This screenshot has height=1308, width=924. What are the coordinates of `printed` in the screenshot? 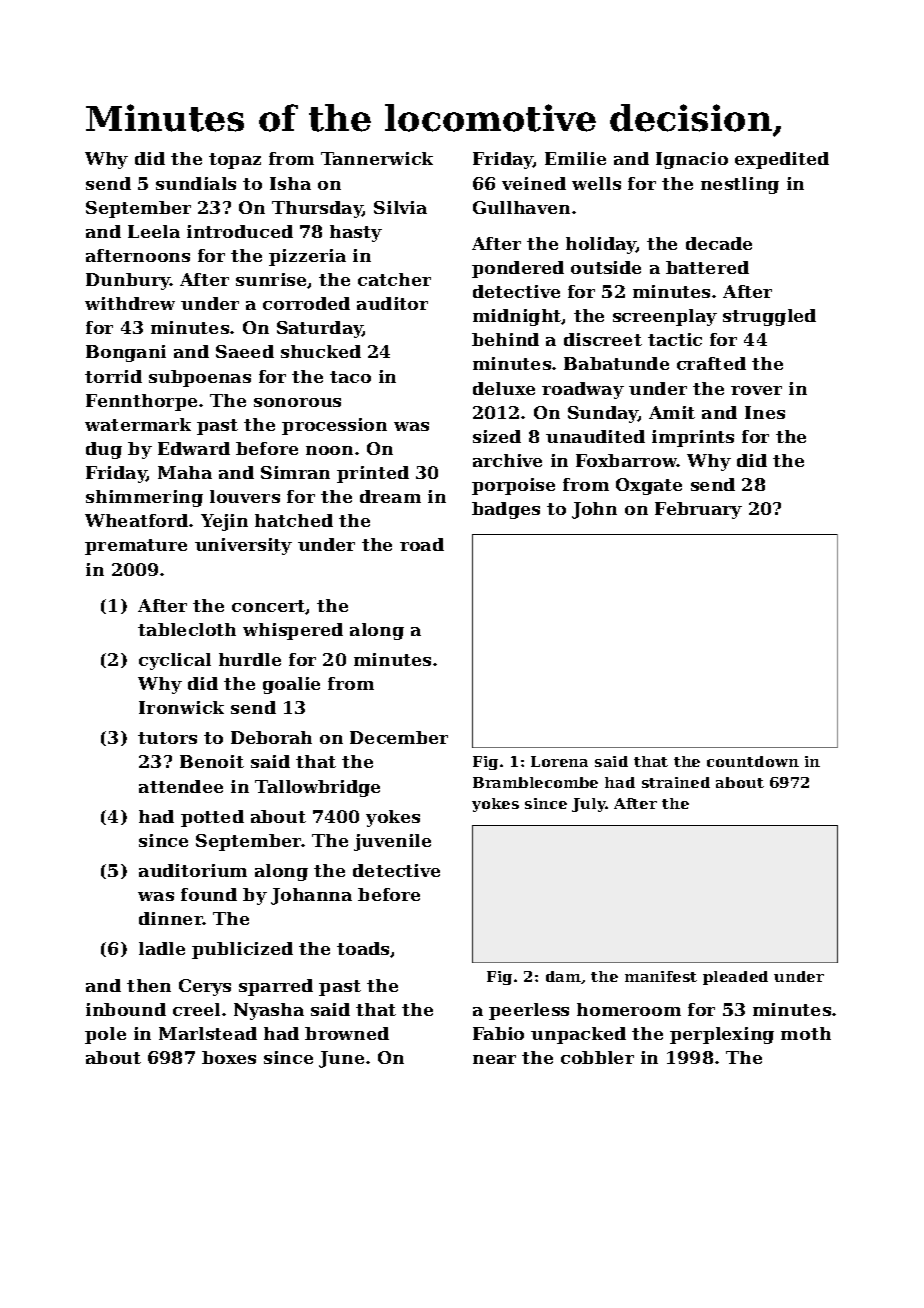 It's located at (373, 474).
